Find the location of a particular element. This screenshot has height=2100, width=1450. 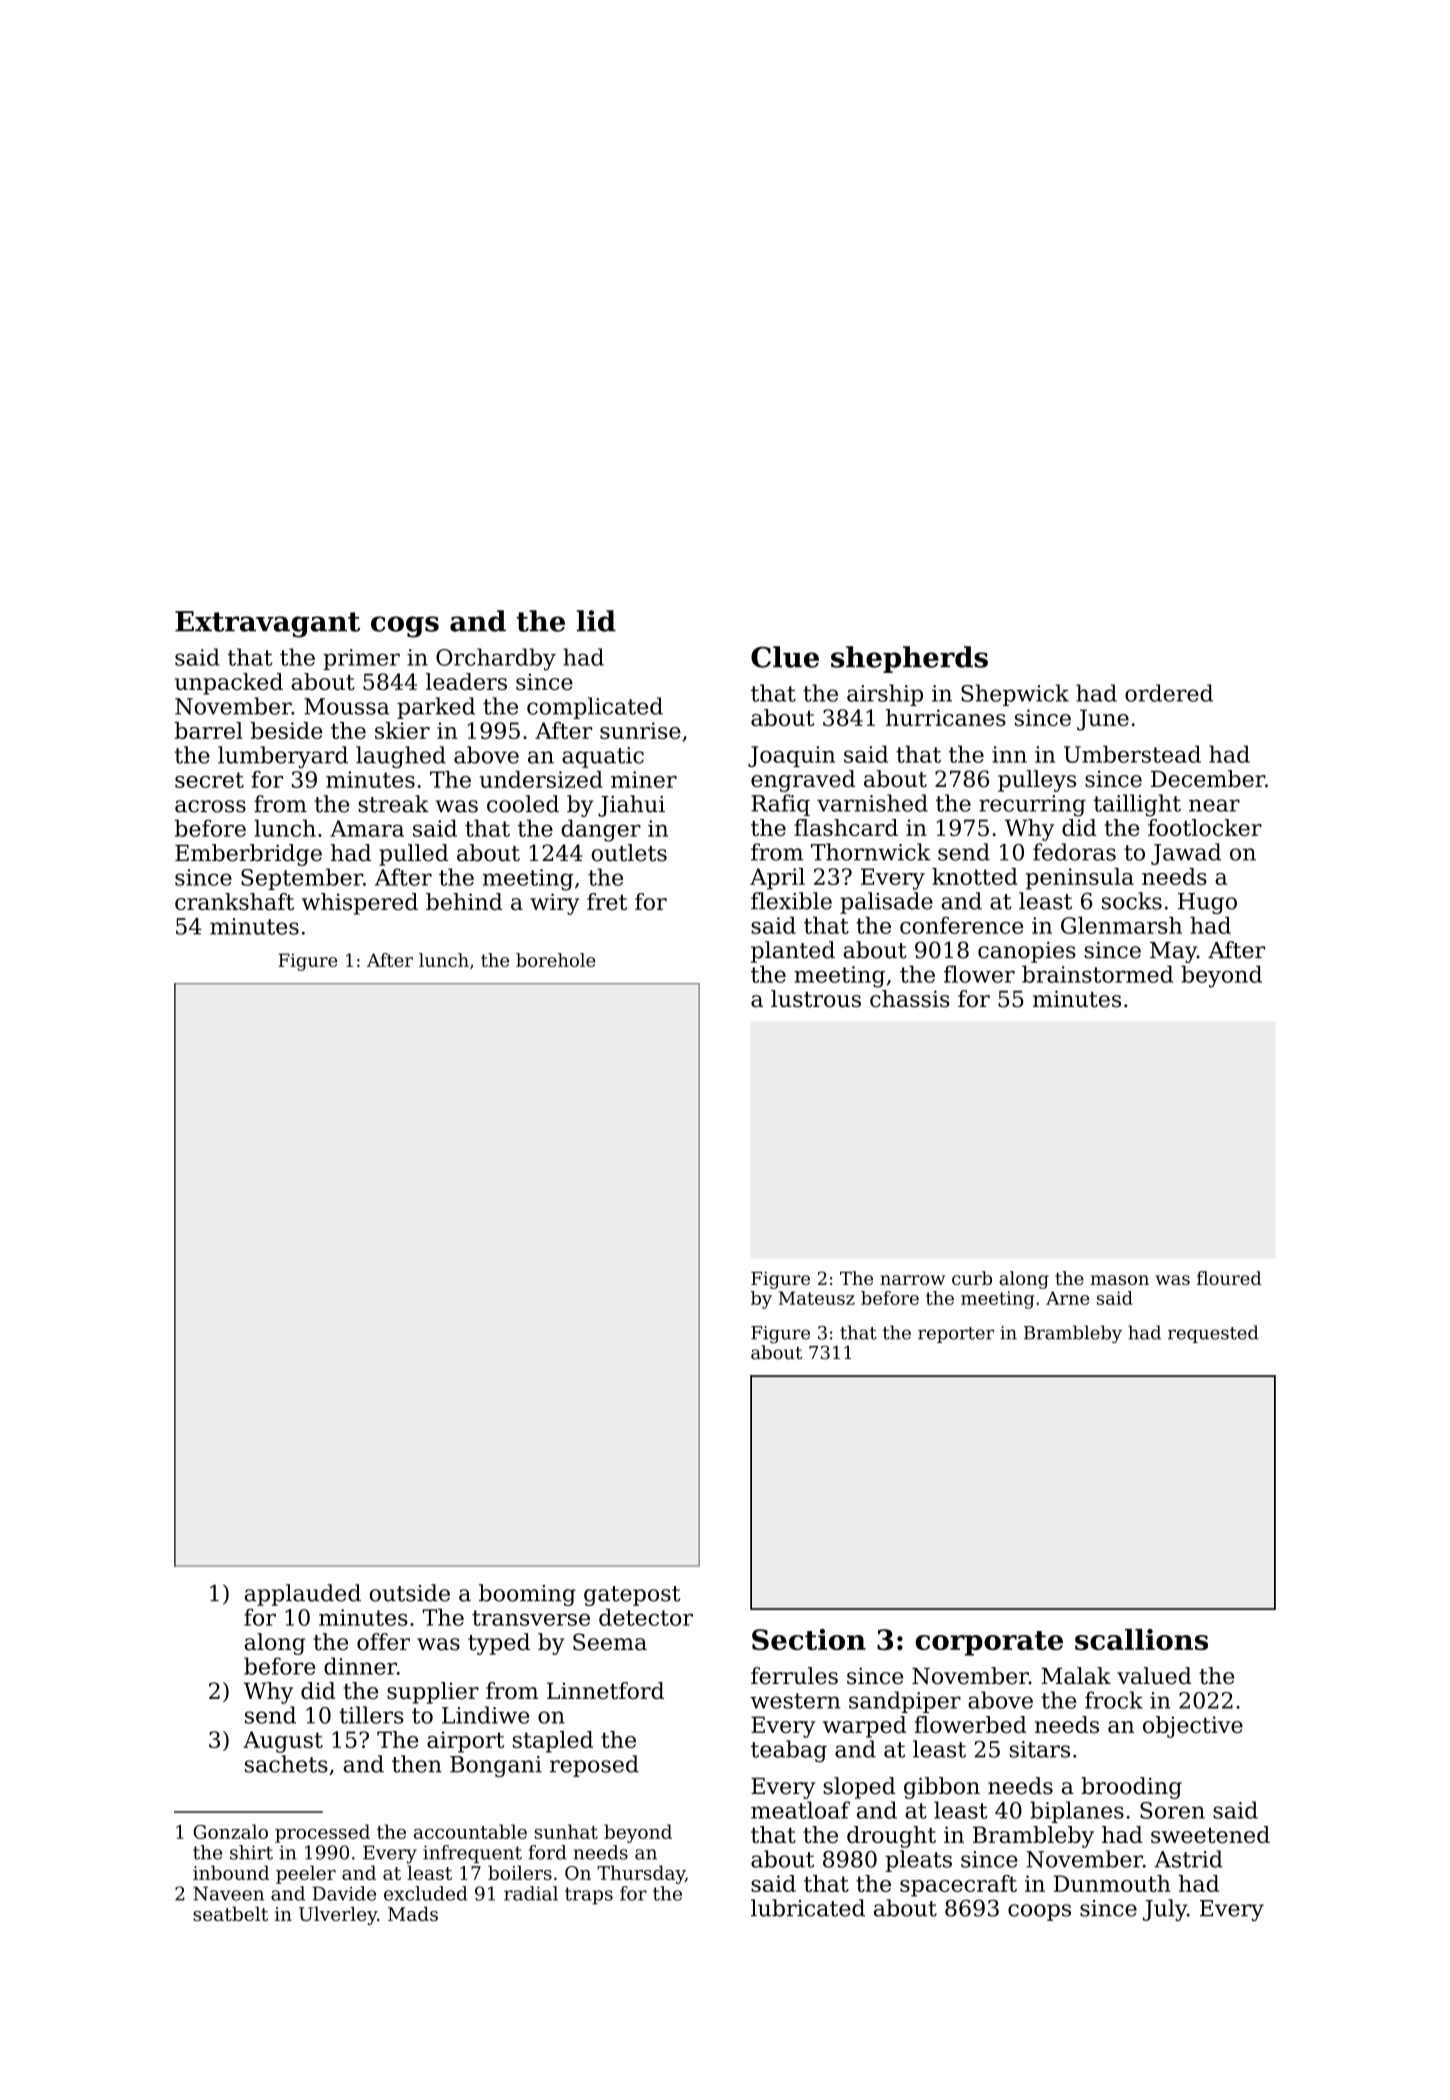

brainstormed is located at coordinates (1097, 974).
